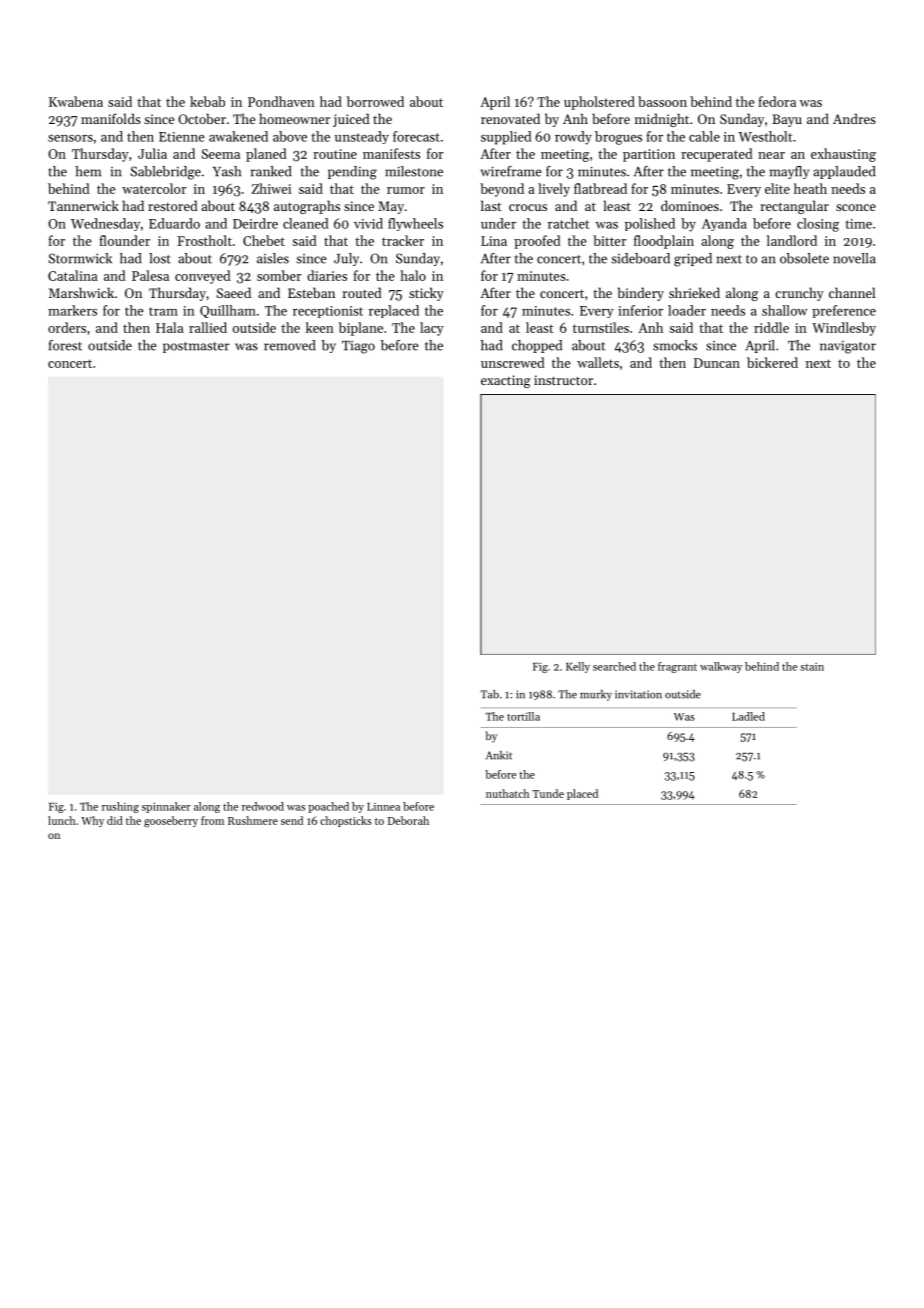  I want to click on Rushmere, so click(253, 820).
